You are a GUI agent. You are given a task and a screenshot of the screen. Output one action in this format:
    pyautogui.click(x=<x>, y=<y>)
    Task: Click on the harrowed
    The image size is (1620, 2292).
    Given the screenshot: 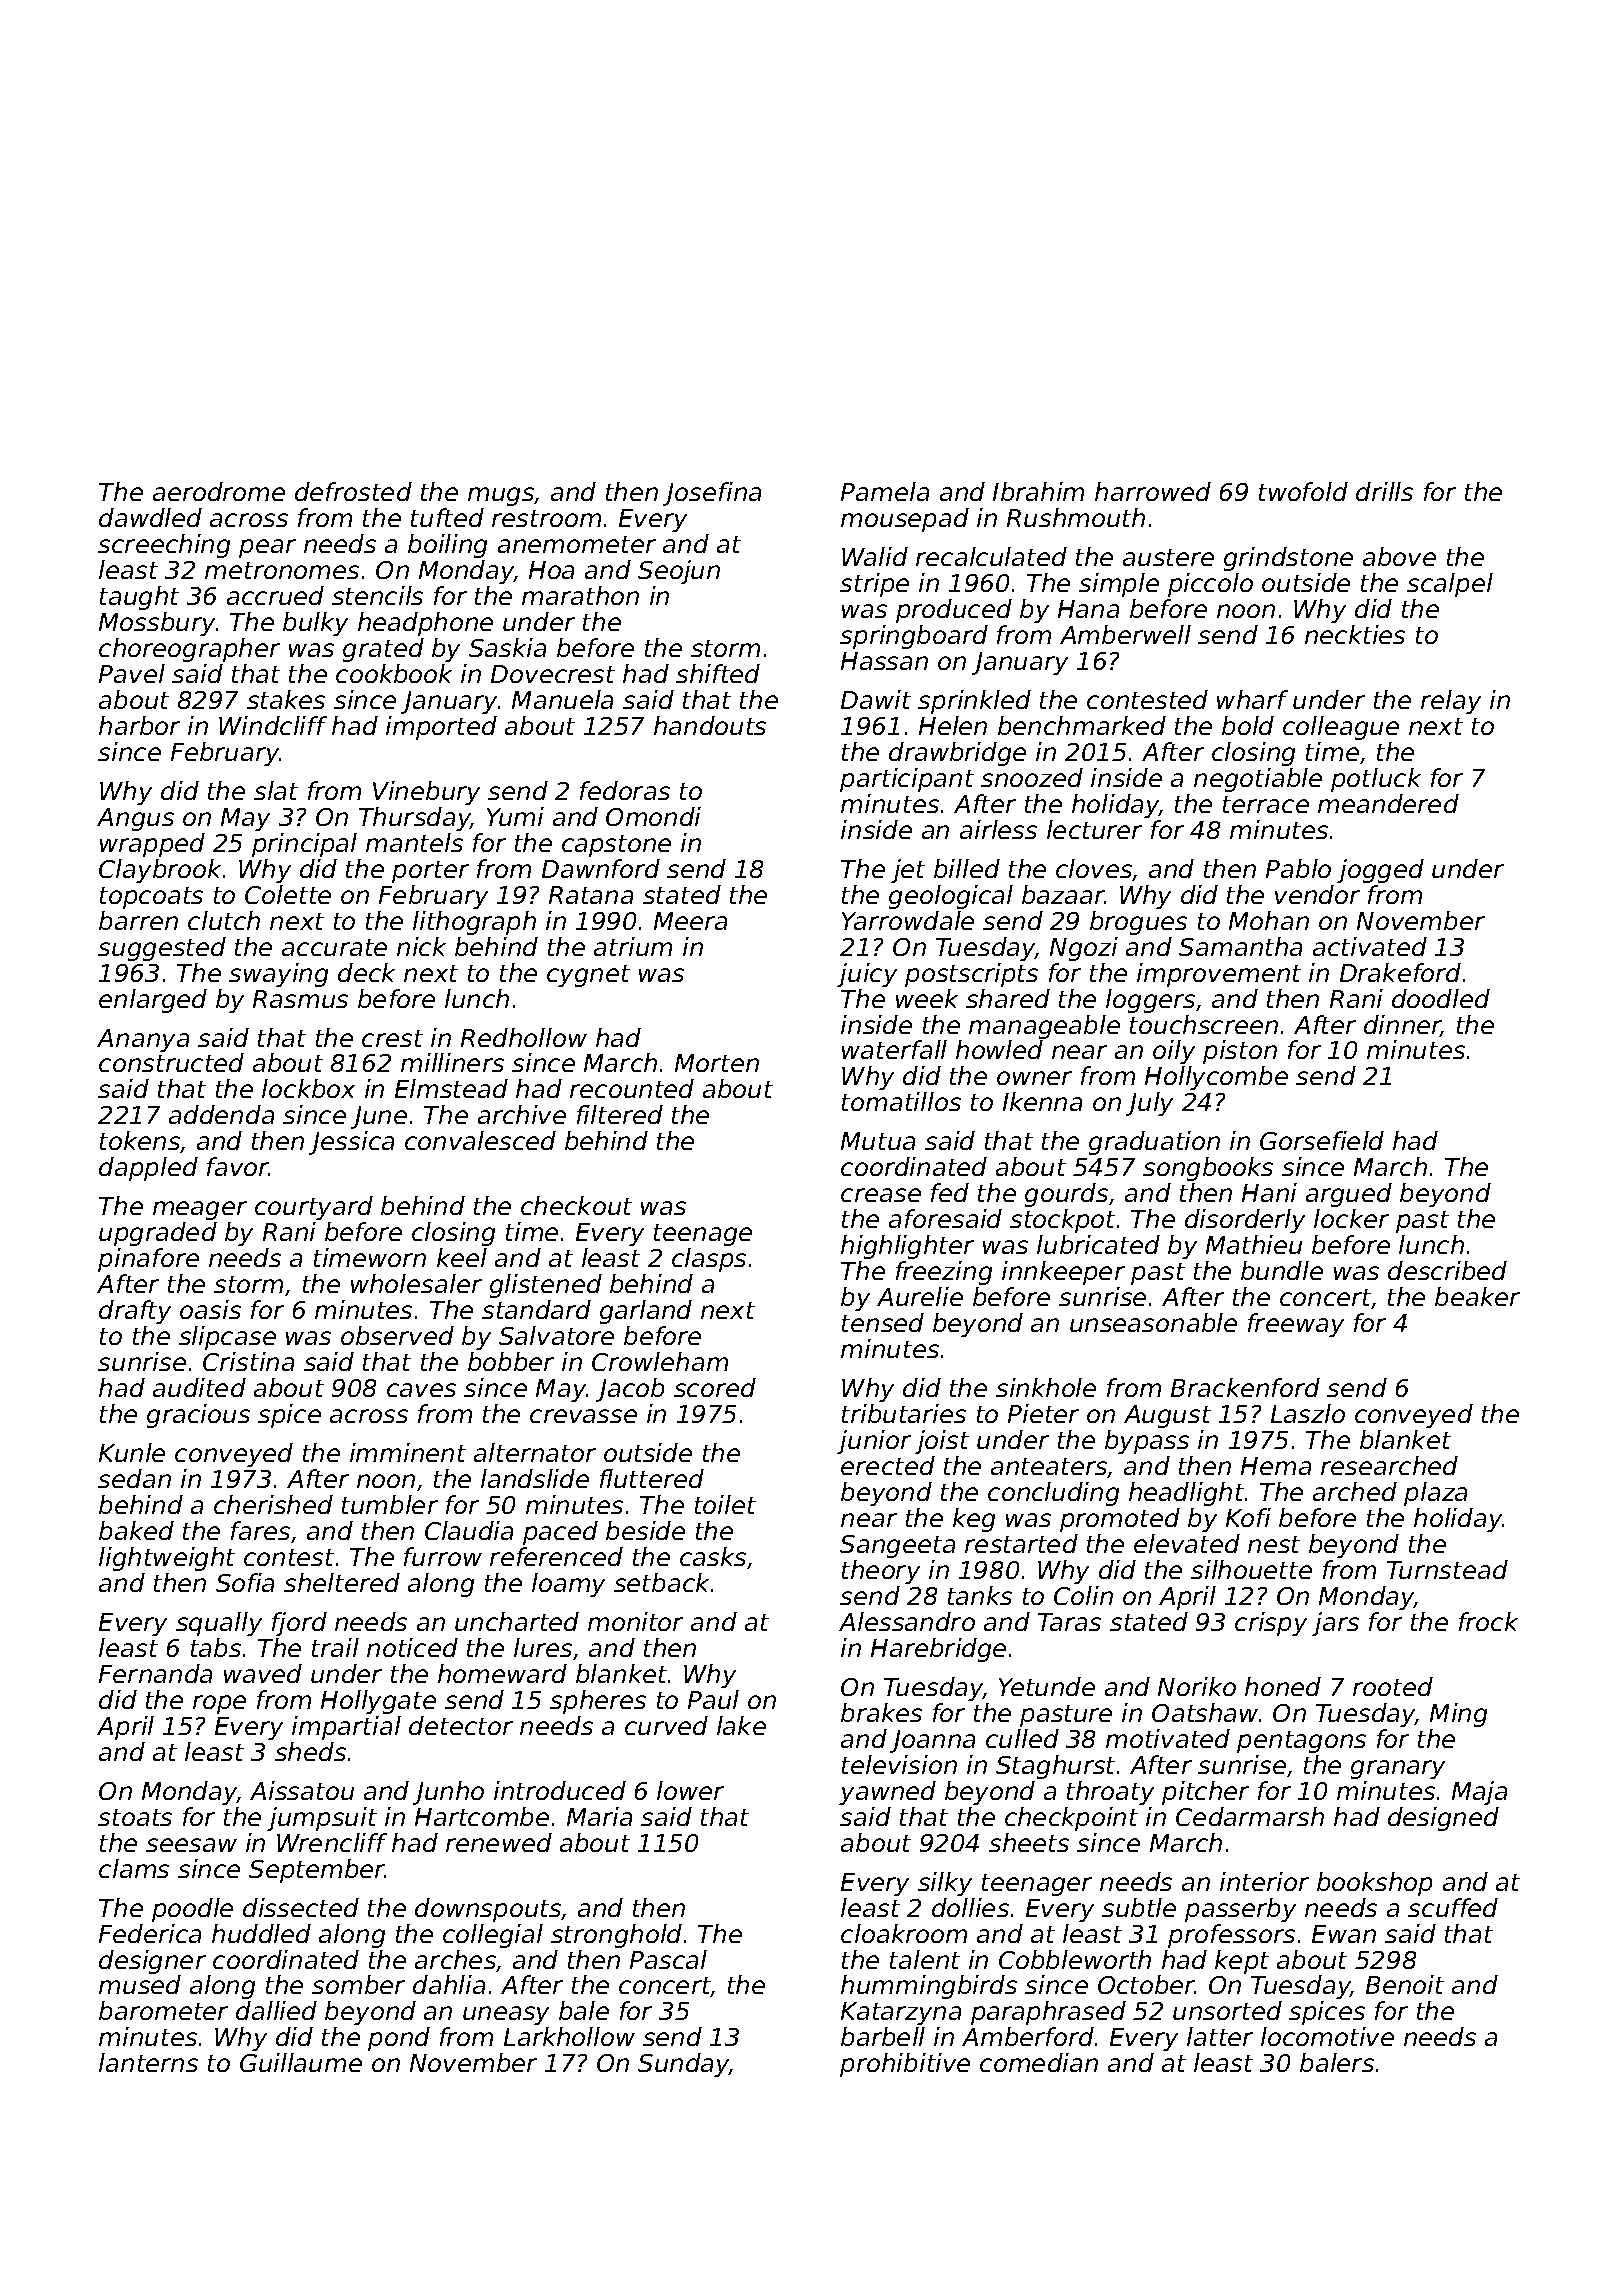 What is the action you would take?
    pyautogui.click(x=1153, y=491)
